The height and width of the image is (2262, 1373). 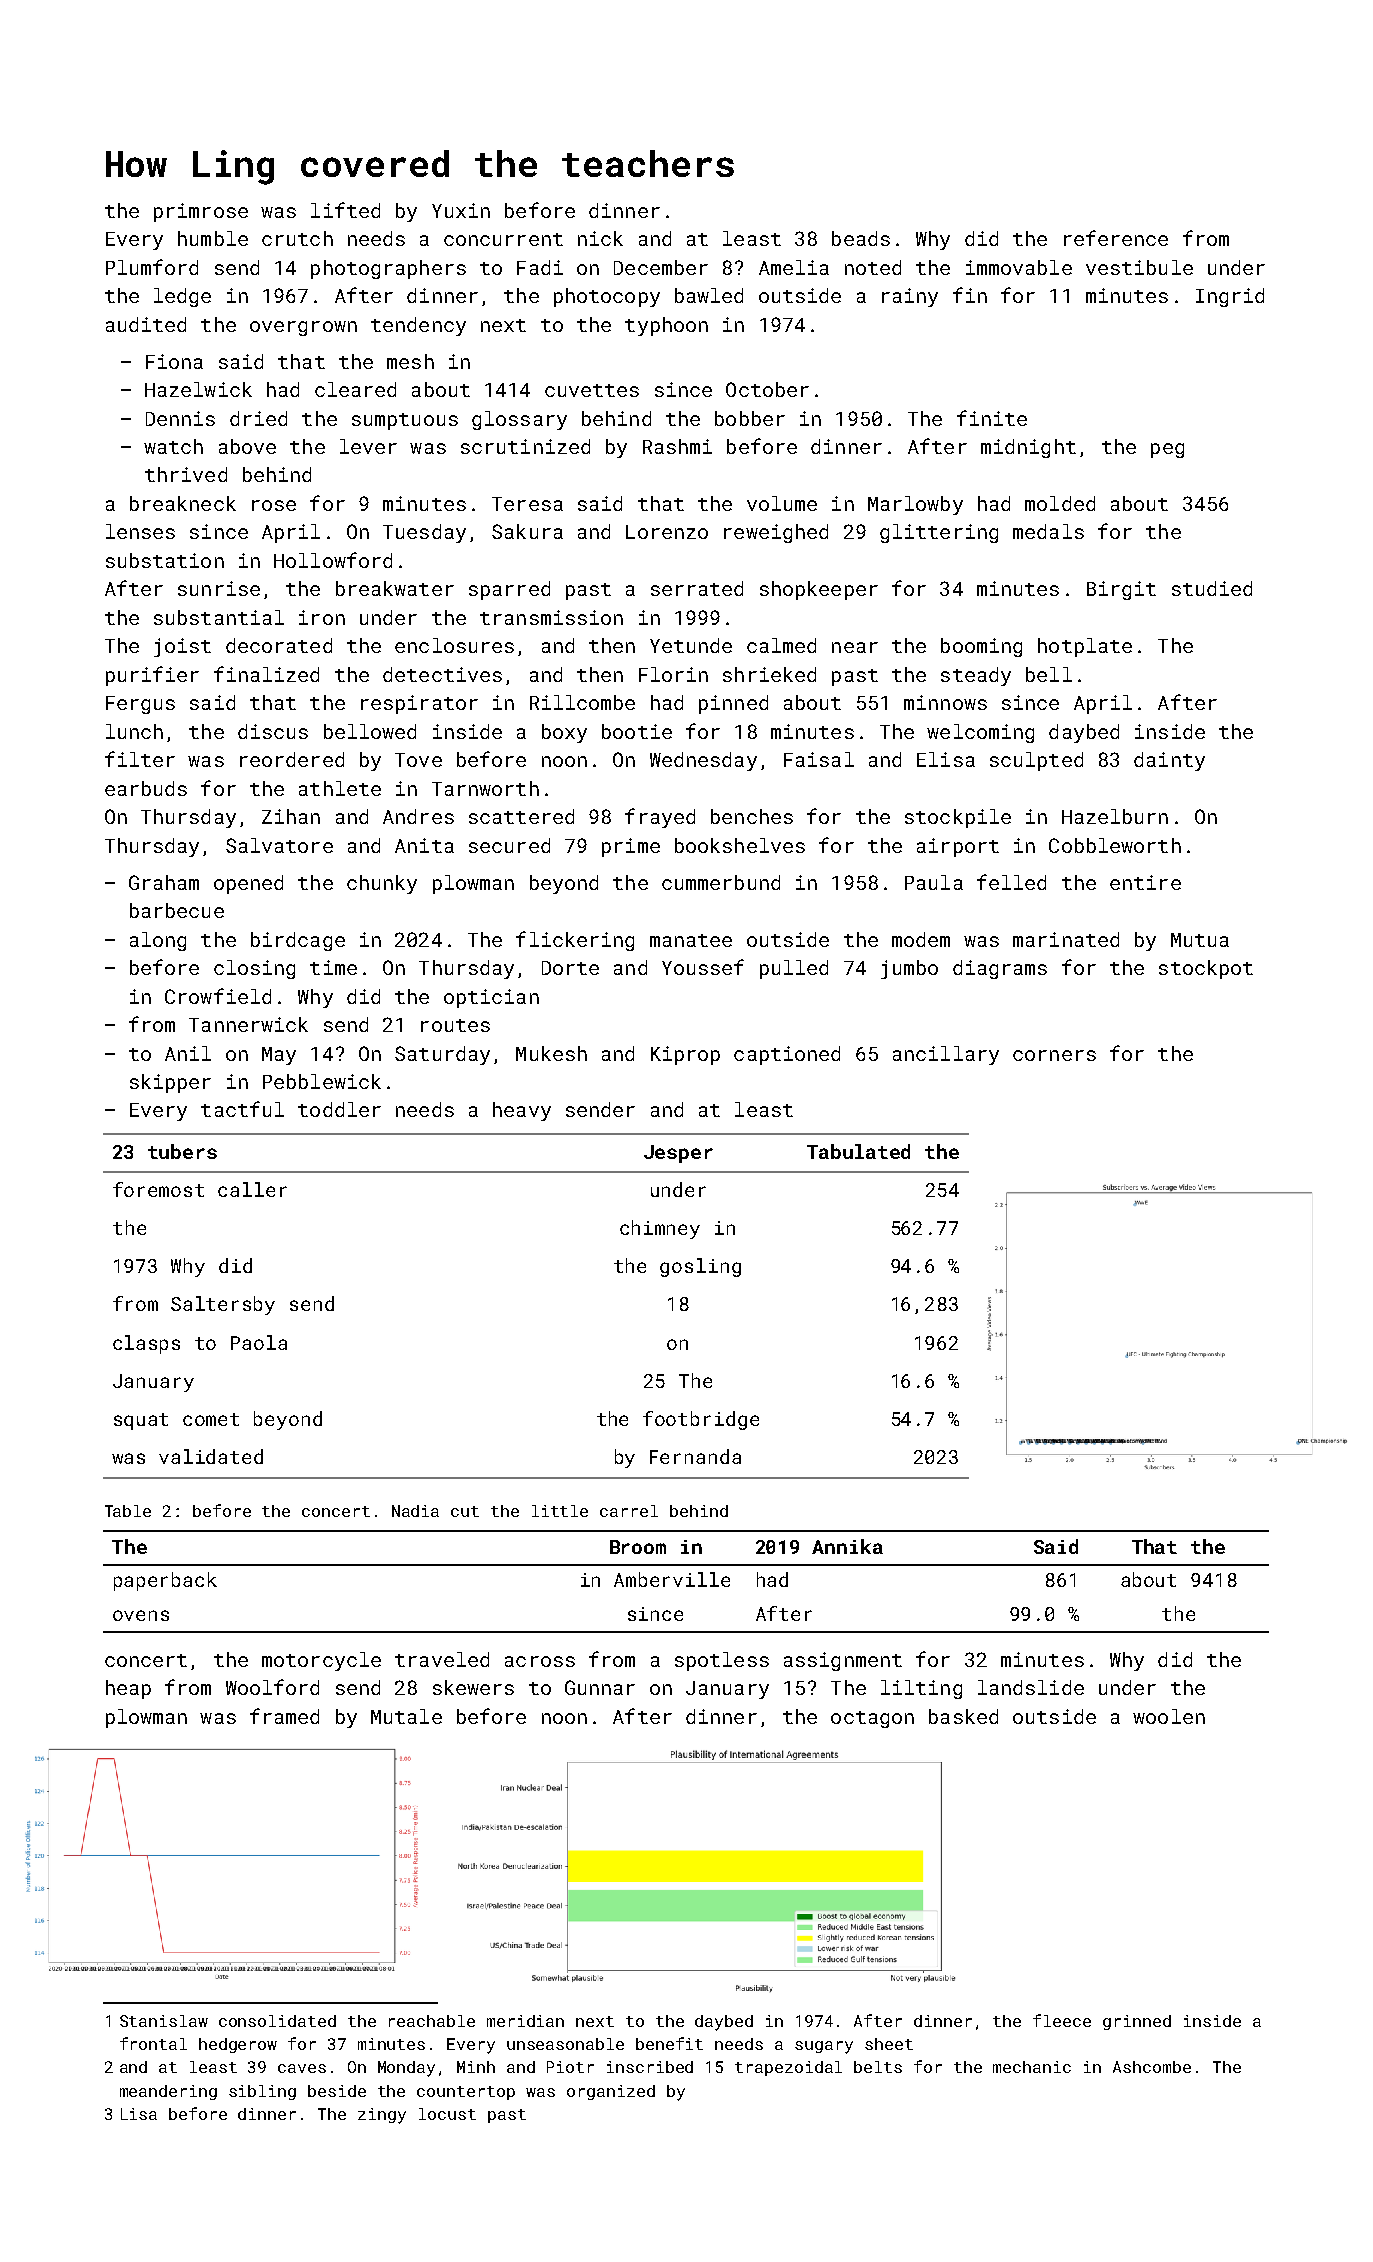 I want to click on Paola, so click(x=259, y=1342).
